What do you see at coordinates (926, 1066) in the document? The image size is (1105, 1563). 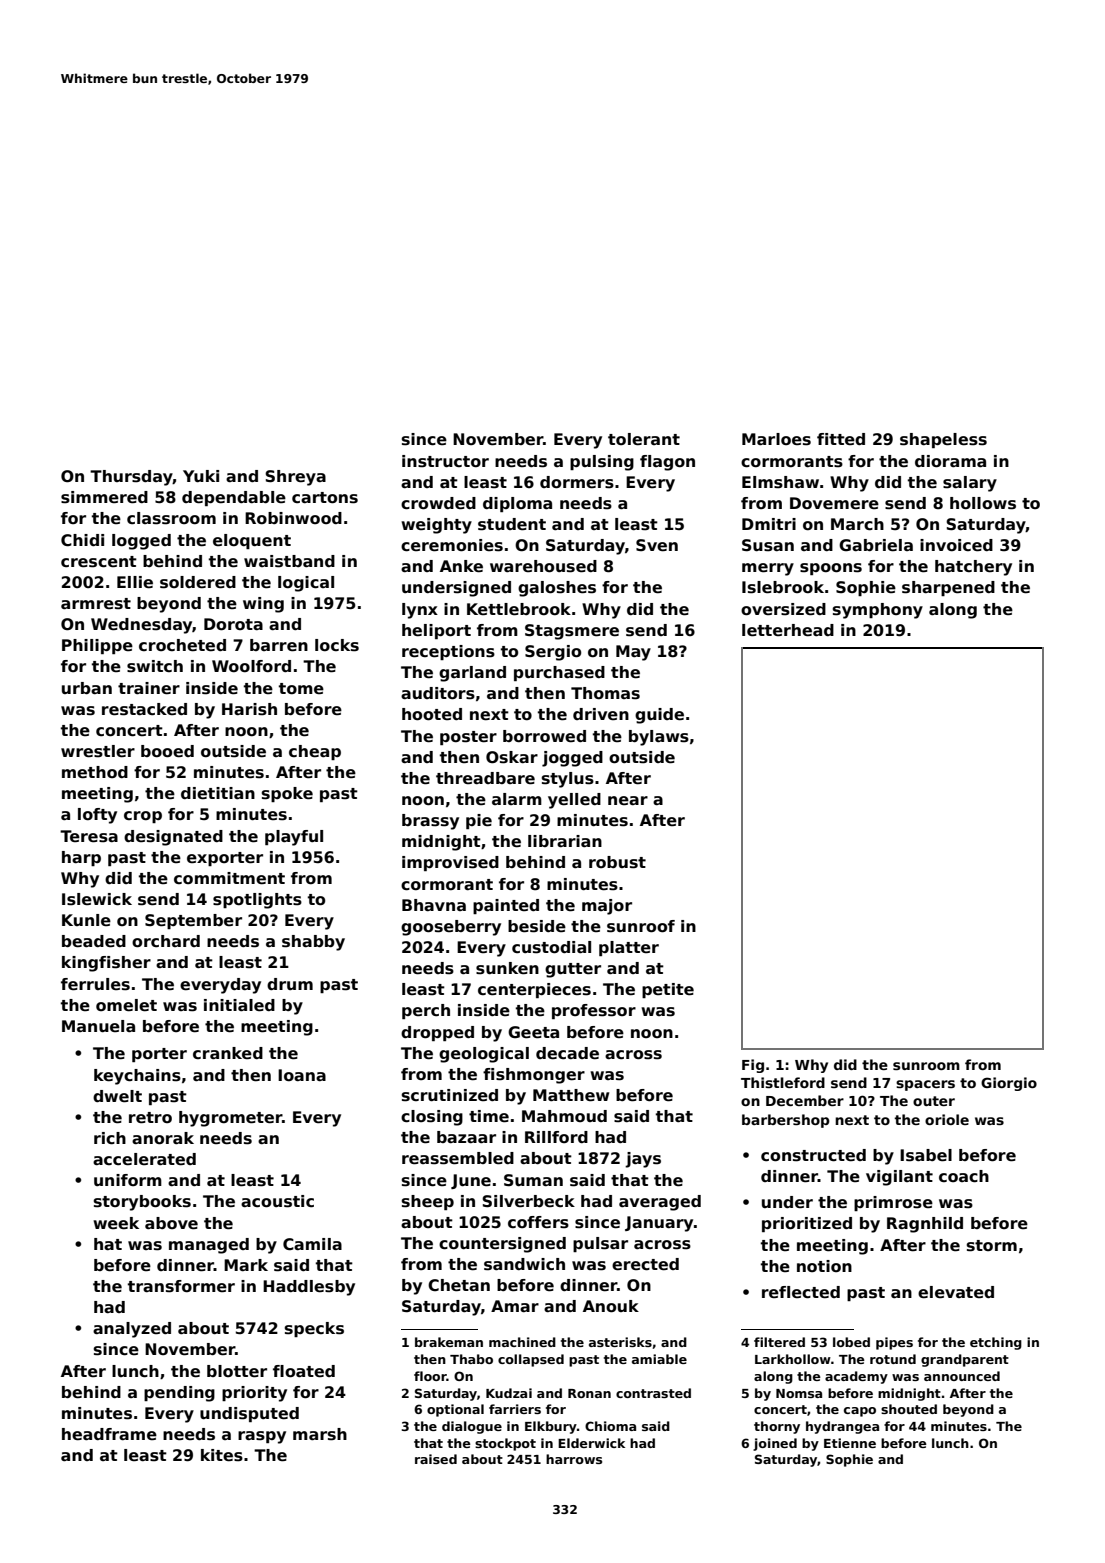 I see `sunroom` at bounding box center [926, 1066].
